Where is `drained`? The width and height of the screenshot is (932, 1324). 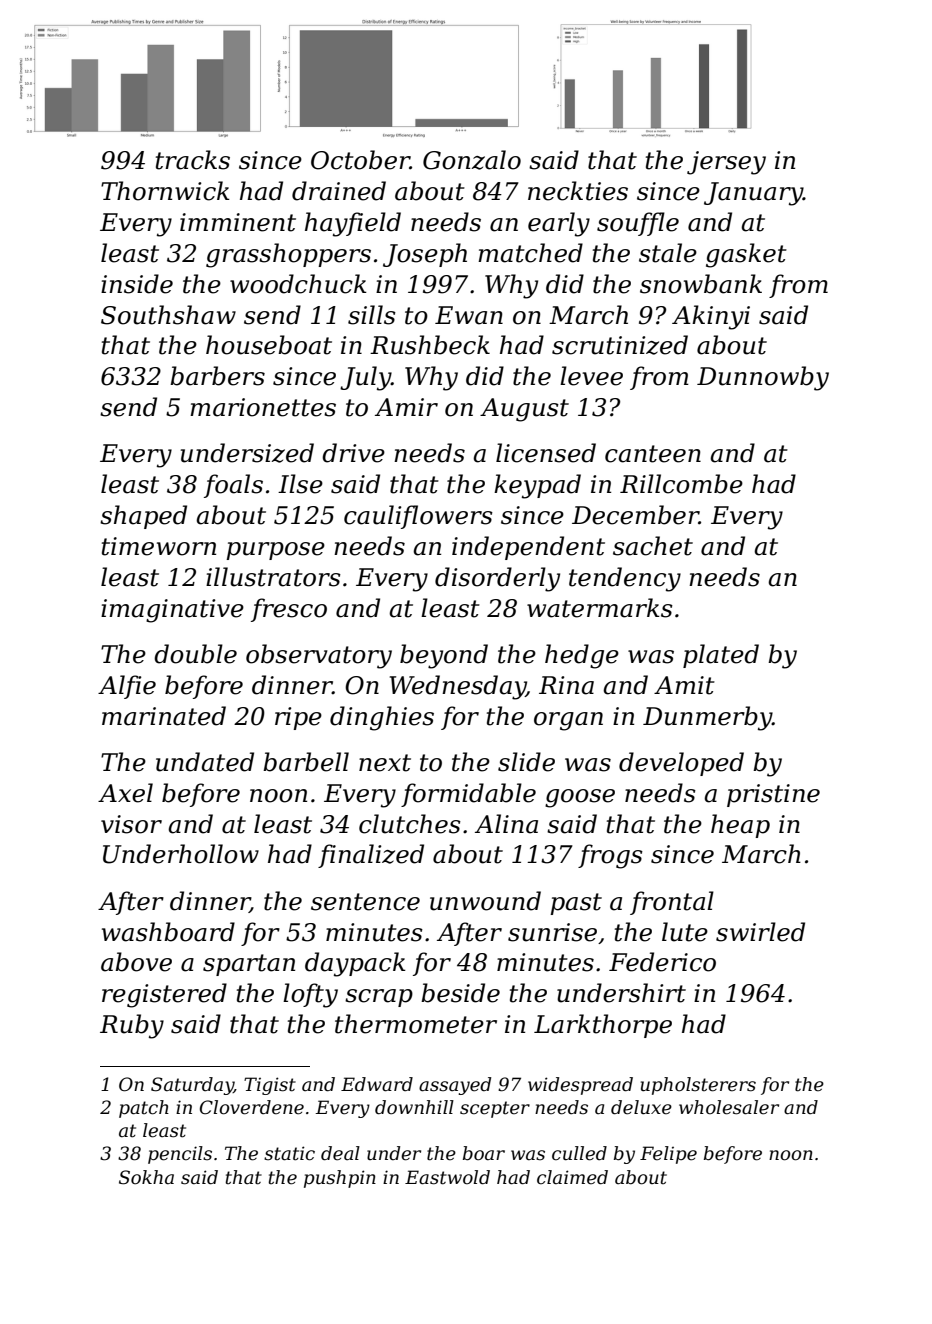 drained is located at coordinates (339, 191).
